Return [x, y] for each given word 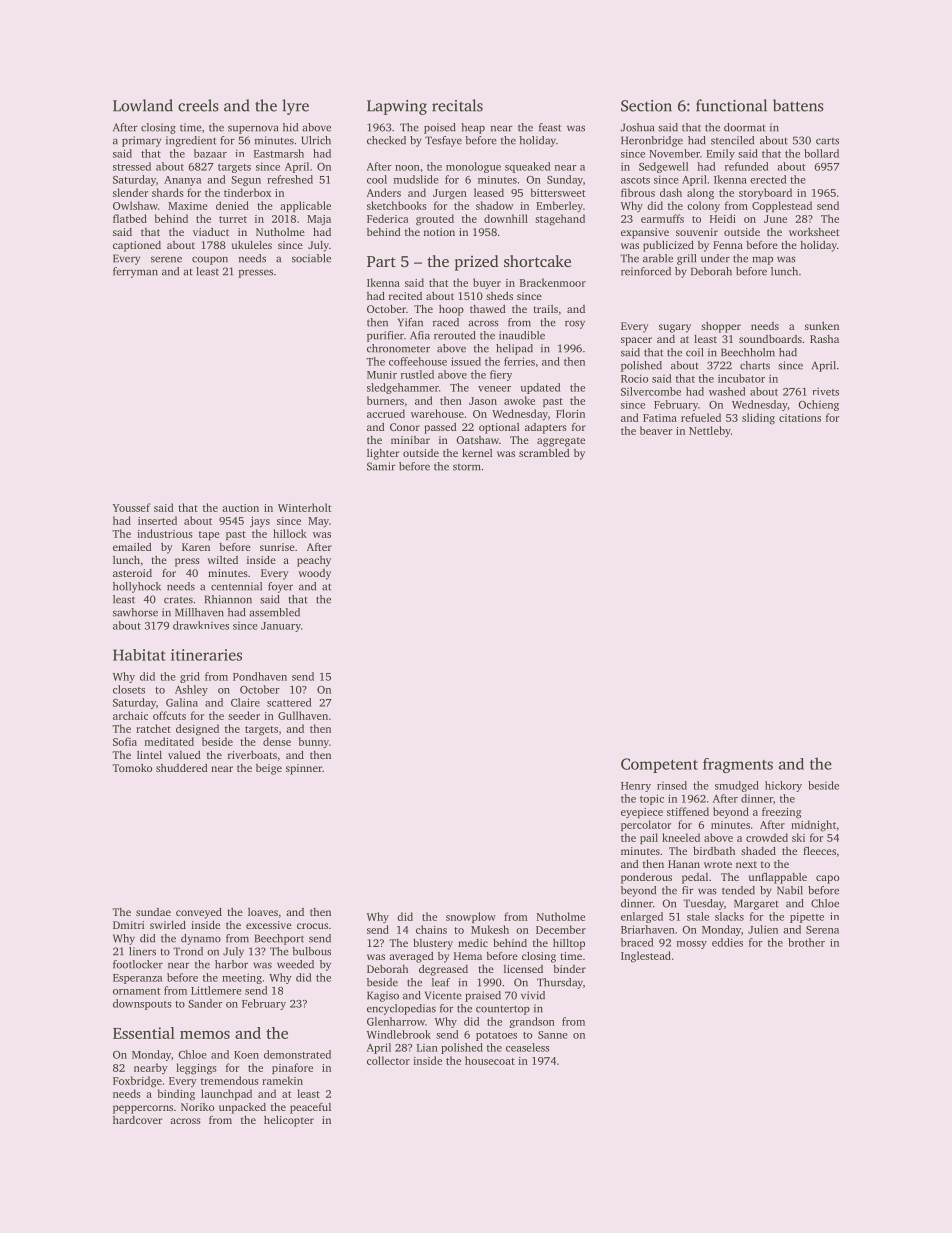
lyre [295, 107]
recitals [457, 105]
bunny [314, 743]
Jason [483, 401]
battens [798, 105]
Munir [382, 375]
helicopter [289, 1121]
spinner [304, 769]
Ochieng [818, 405]
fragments [738, 765]
